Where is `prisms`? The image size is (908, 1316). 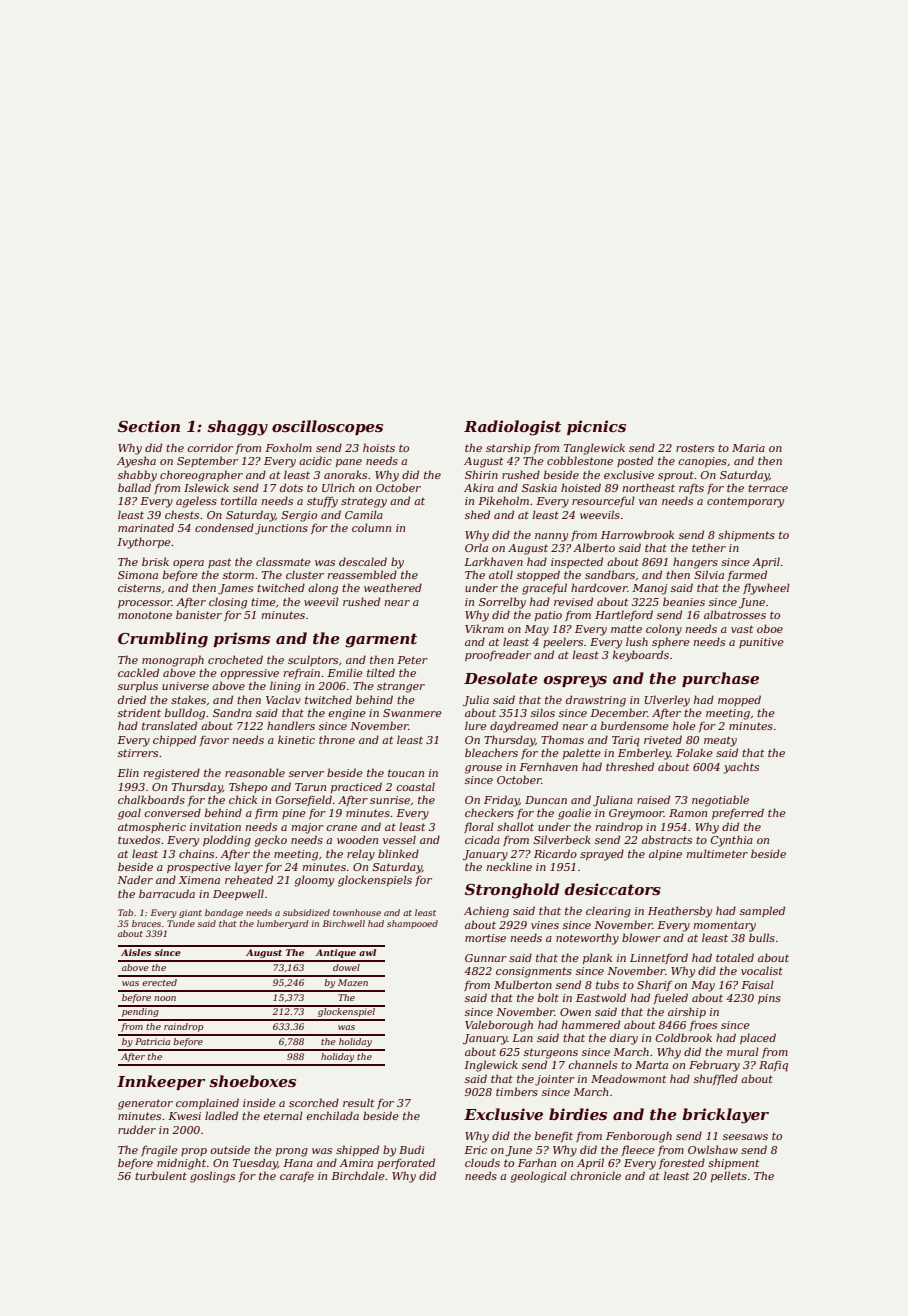 prisms is located at coordinates (241, 639).
